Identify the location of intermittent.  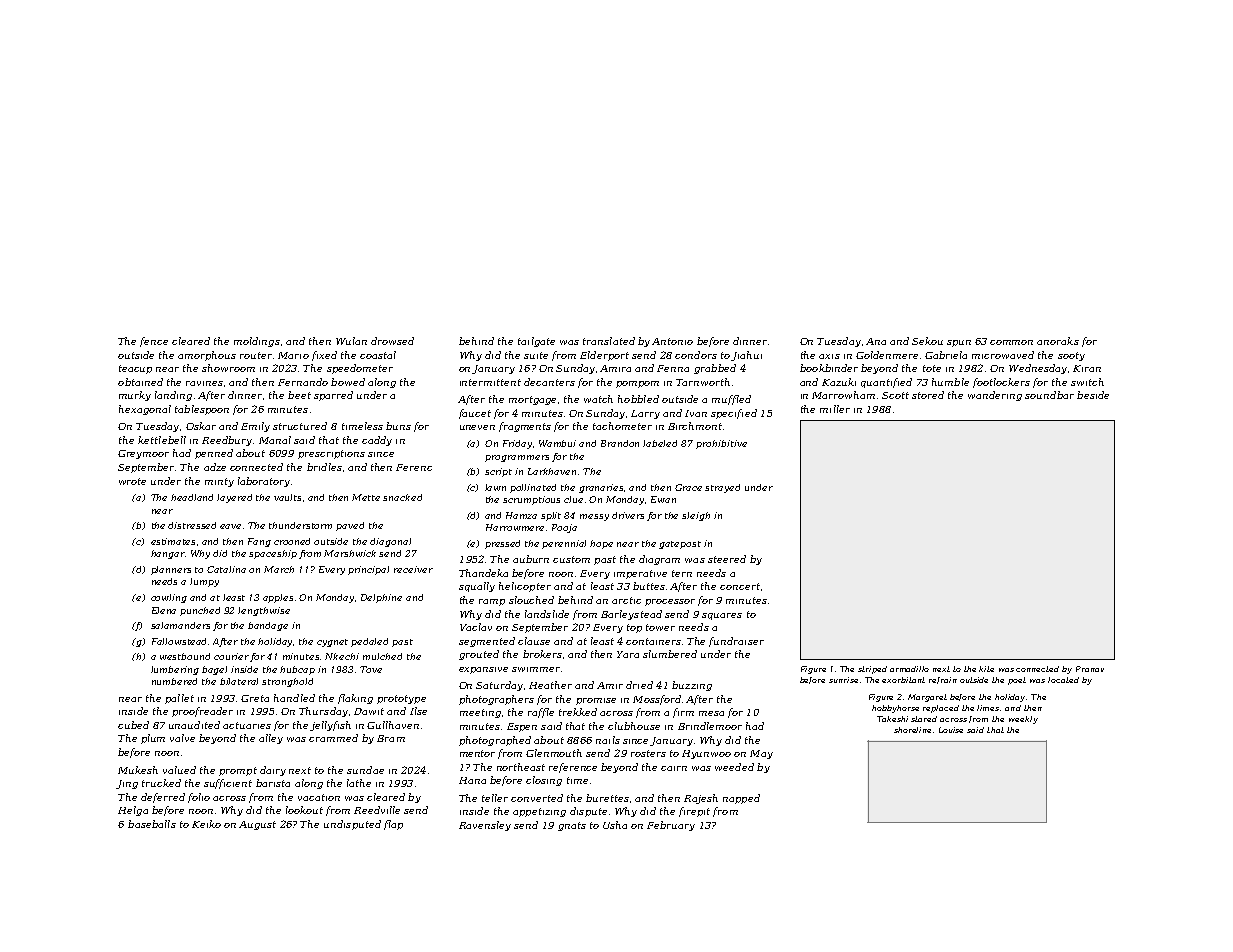
(490, 382).
